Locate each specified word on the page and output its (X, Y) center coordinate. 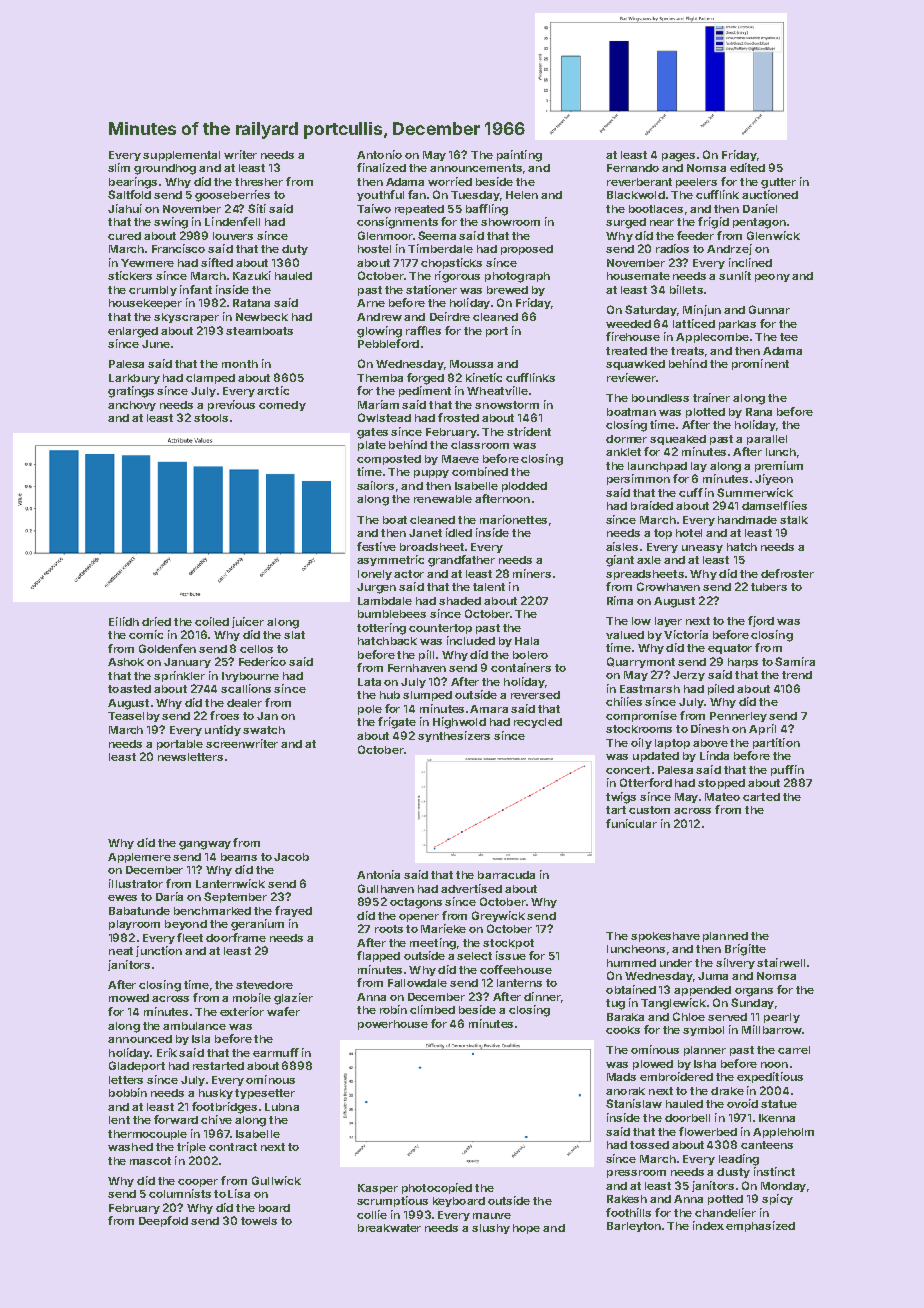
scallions (246, 688)
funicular (631, 823)
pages (678, 157)
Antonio (379, 154)
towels (259, 1221)
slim (119, 167)
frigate (397, 723)
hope (526, 1229)
